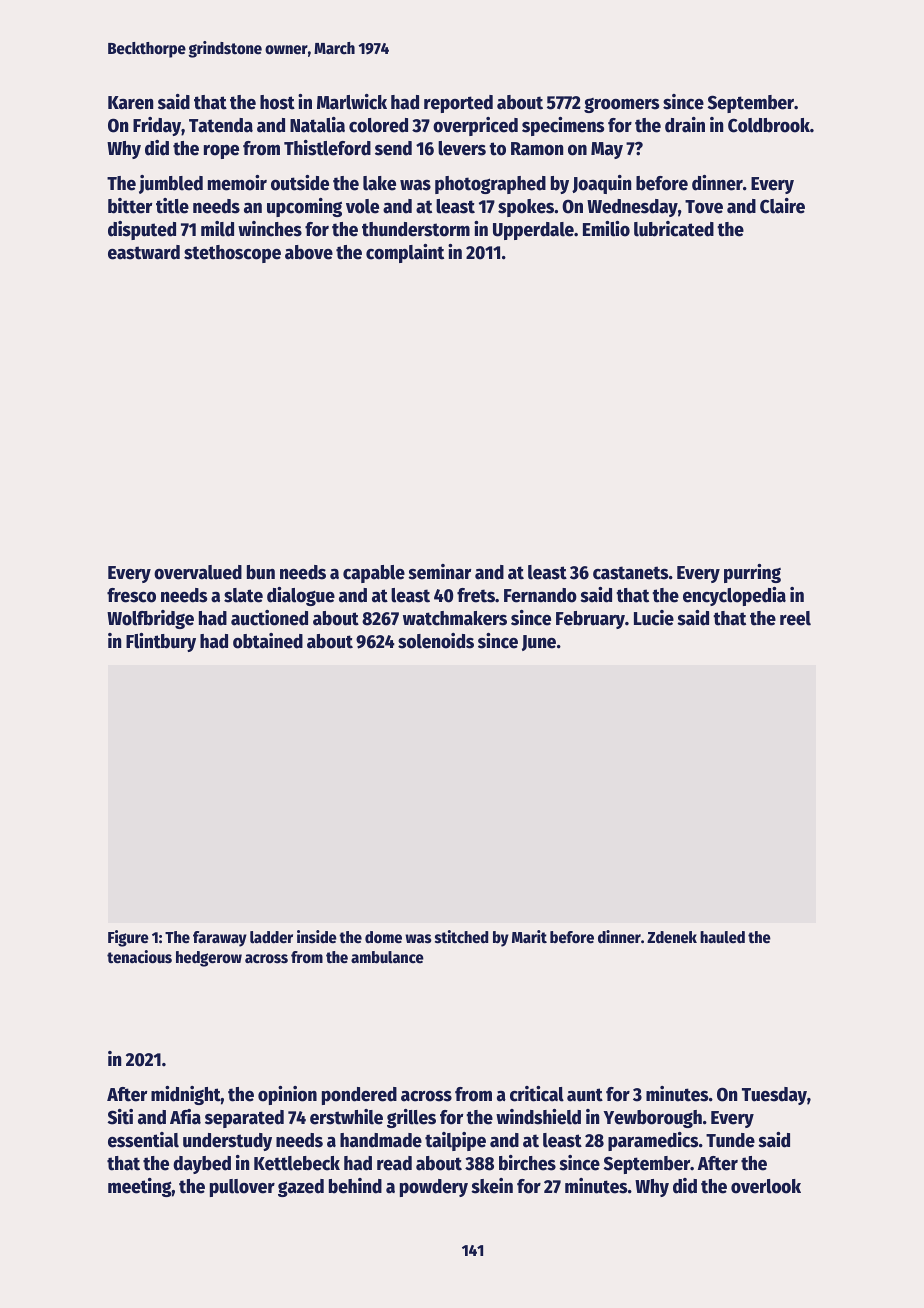 The image size is (924, 1308). I want to click on skein, so click(492, 1186).
